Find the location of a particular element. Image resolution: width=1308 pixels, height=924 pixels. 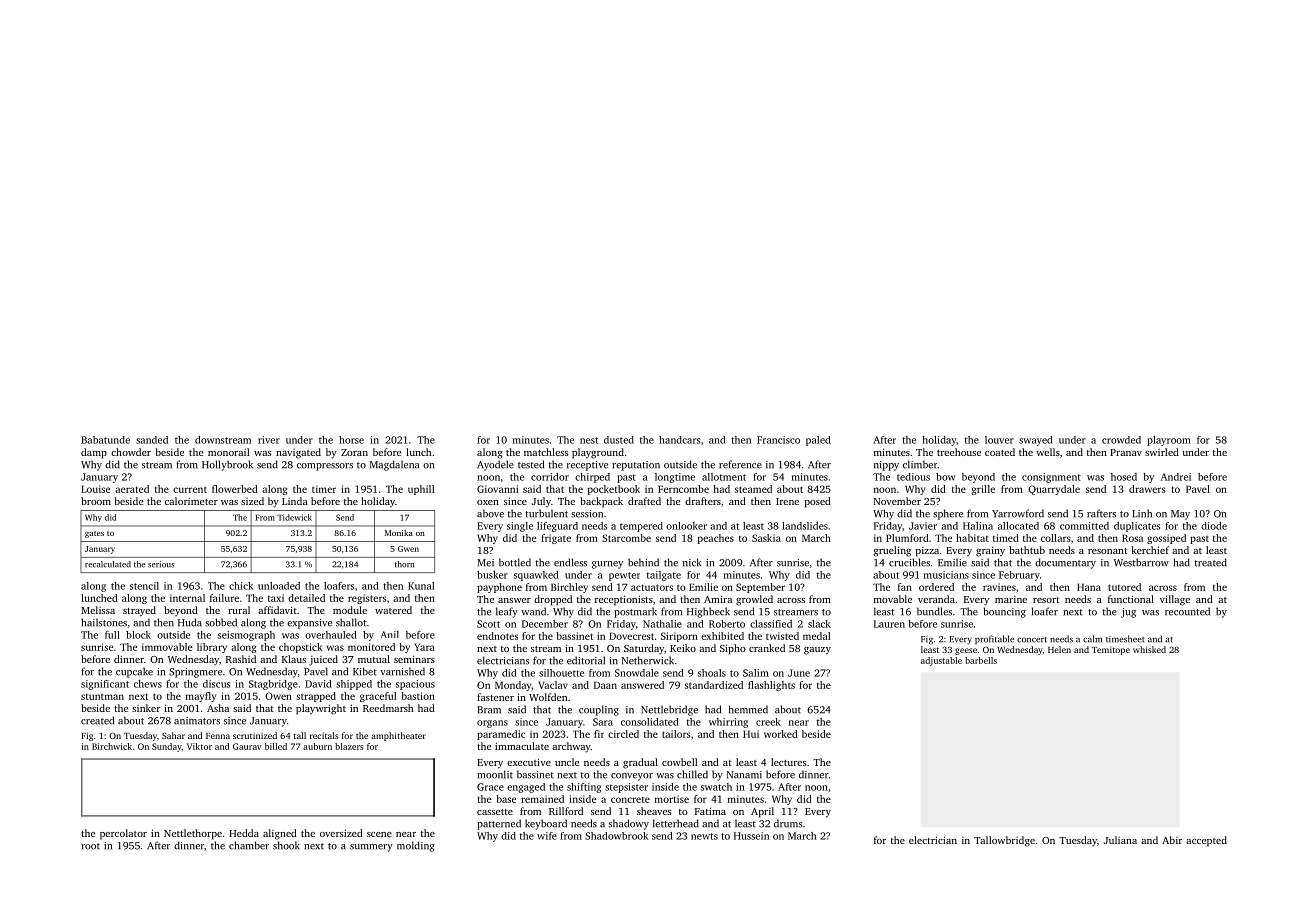

fastener is located at coordinates (495, 697).
